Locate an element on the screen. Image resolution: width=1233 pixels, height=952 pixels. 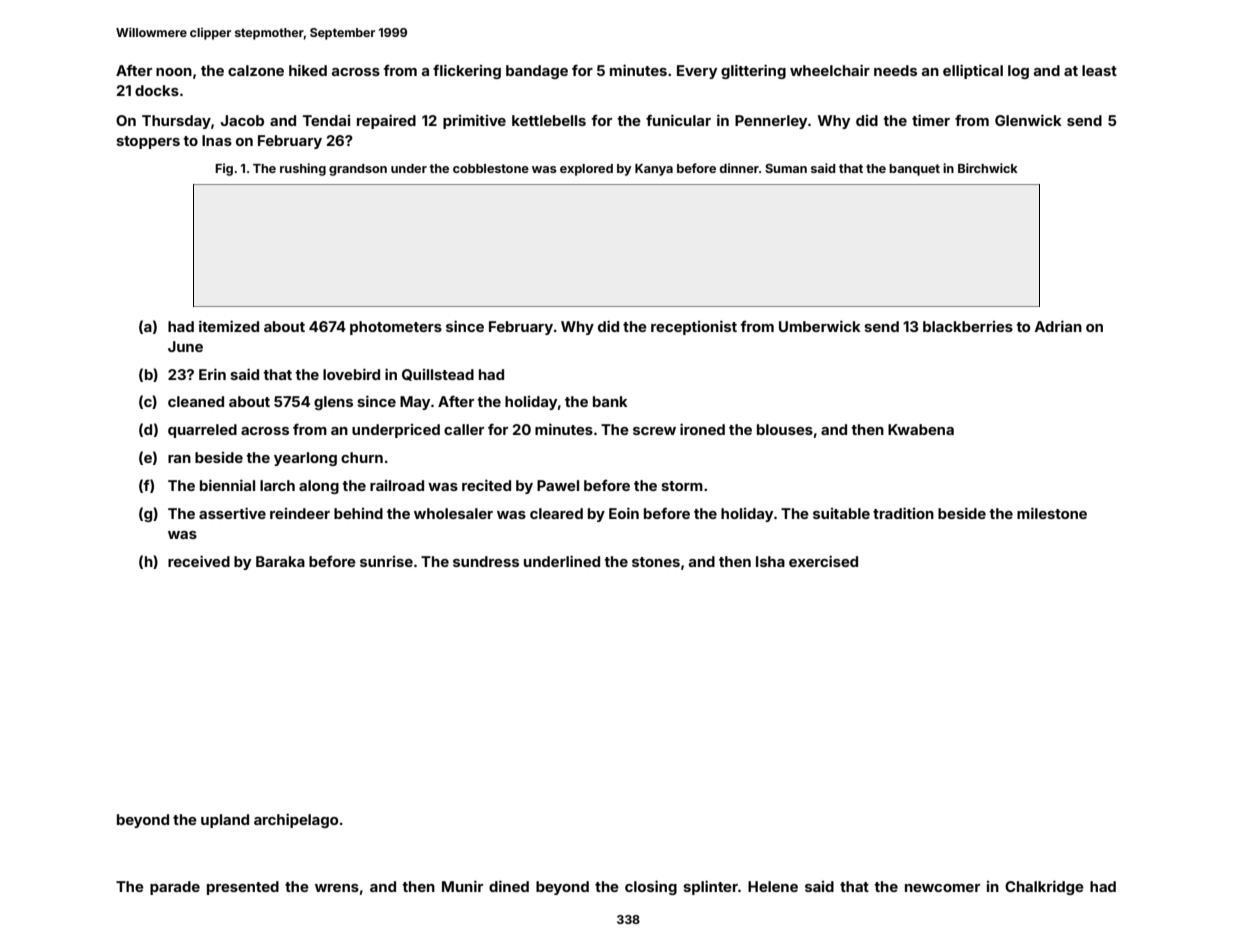
received is located at coordinates (199, 561).
